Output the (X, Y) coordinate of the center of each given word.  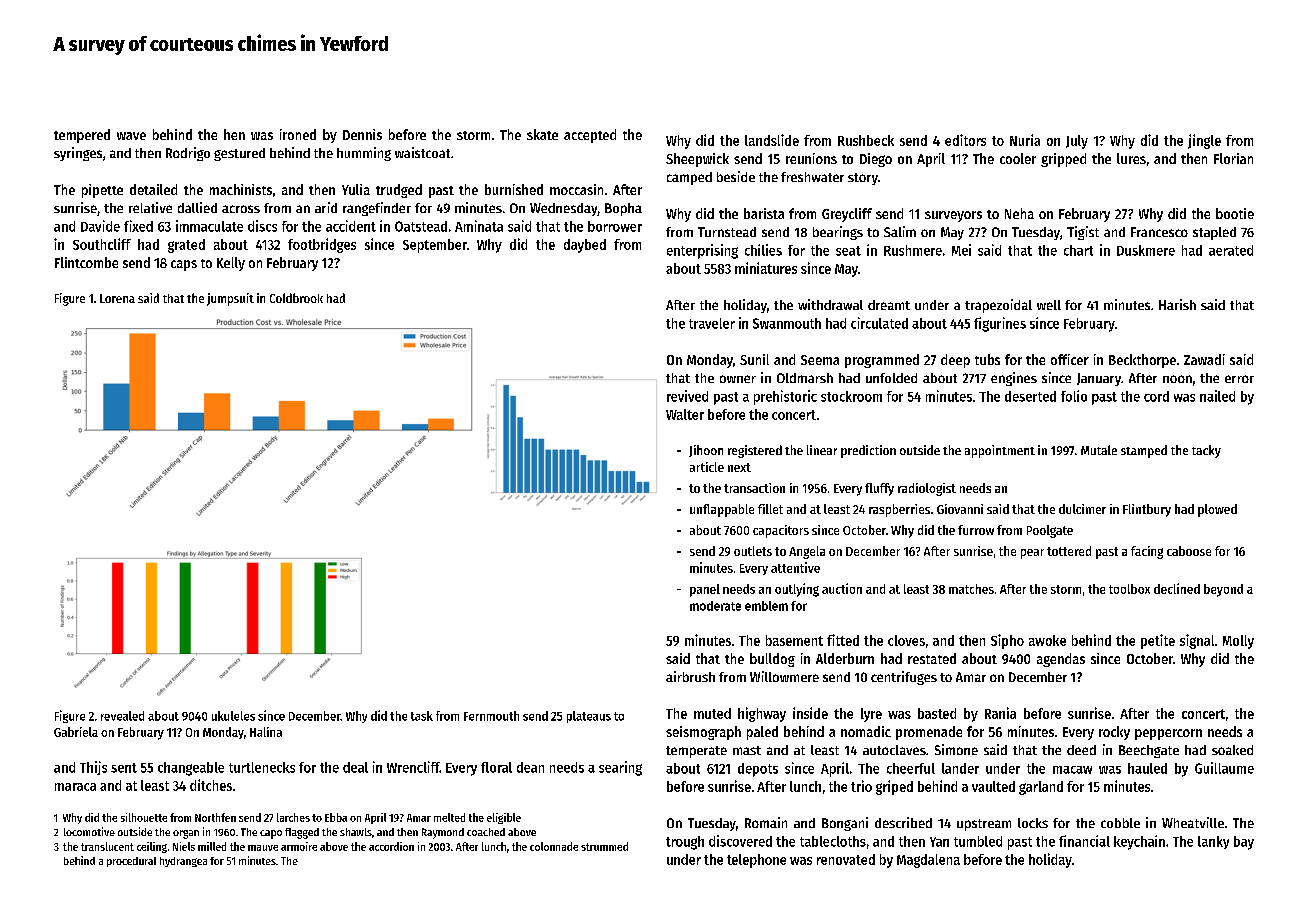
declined (1177, 588)
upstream (984, 825)
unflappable (722, 510)
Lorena (117, 298)
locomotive (89, 831)
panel (705, 590)
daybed (585, 246)
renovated (846, 859)
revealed (122, 716)
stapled (1214, 233)
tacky (1206, 451)
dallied (197, 207)
